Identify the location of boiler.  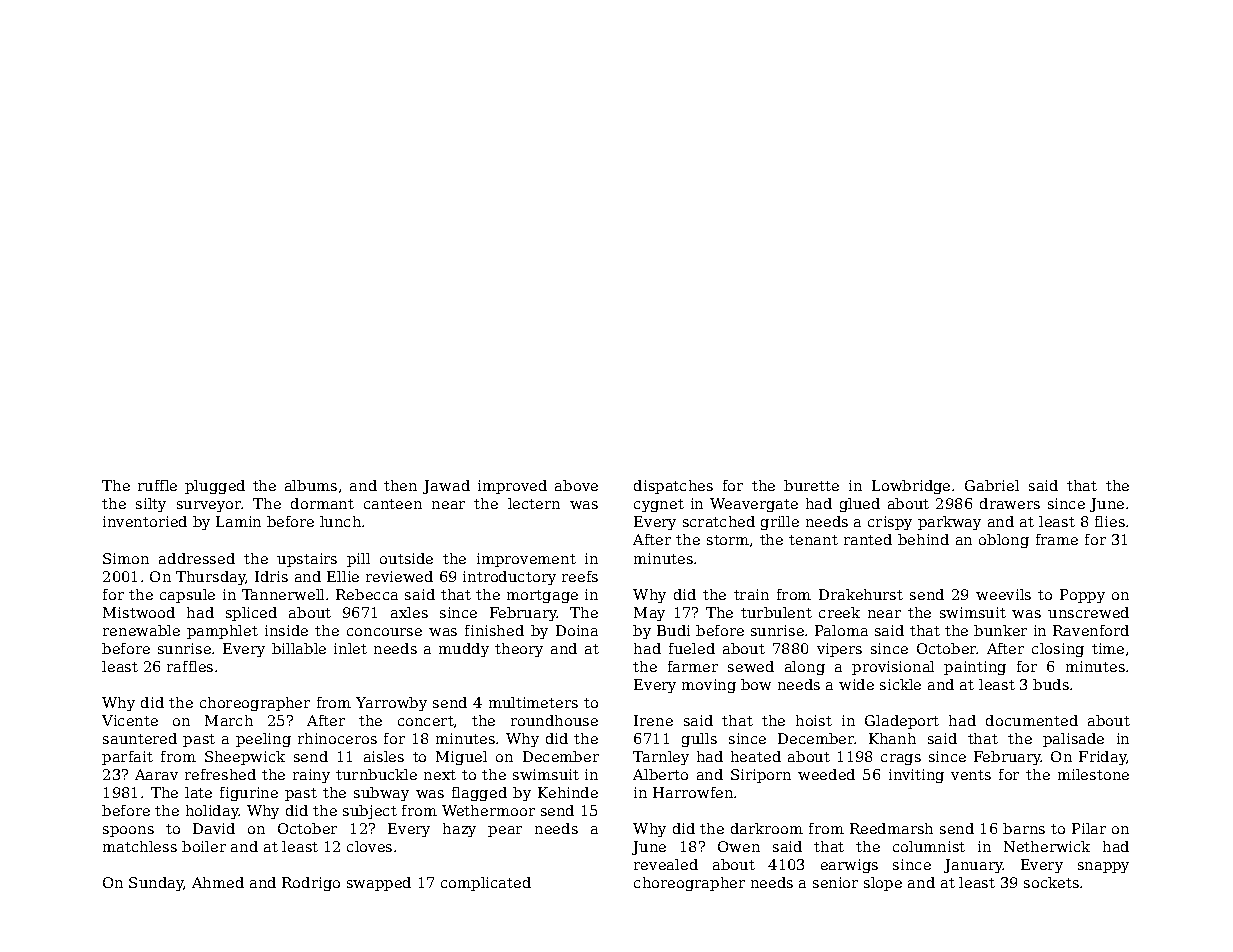
(204, 846).
